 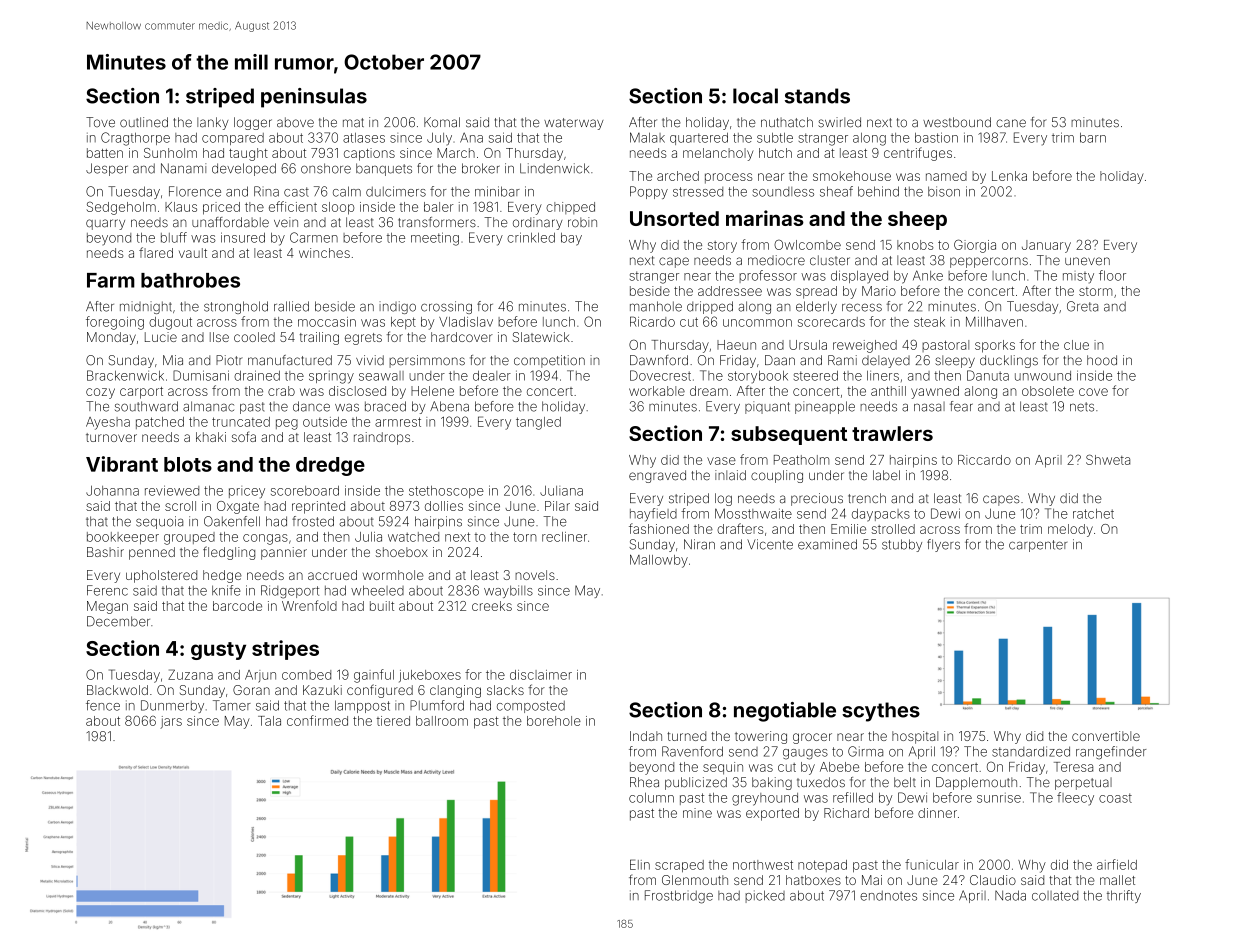 What do you see at coordinates (679, 866) in the screenshot?
I see `scraped` at bounding box center [679, 866].
